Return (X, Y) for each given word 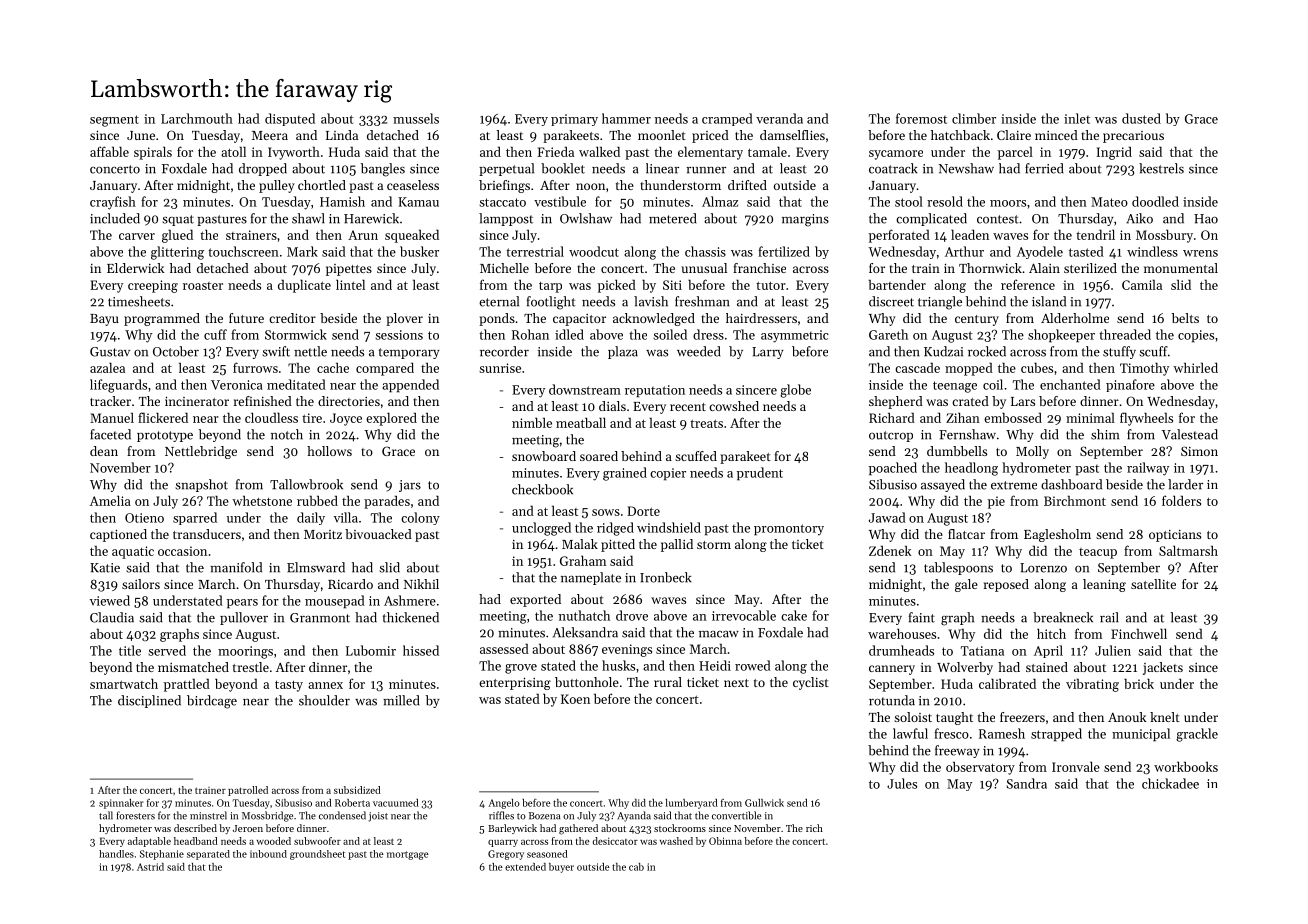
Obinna (725, 841)
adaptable (149, 842)
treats (706, 423)
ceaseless (413, 185)
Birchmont (1075, 501)
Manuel (112, 417)
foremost (921, 118)
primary (574, 120)
